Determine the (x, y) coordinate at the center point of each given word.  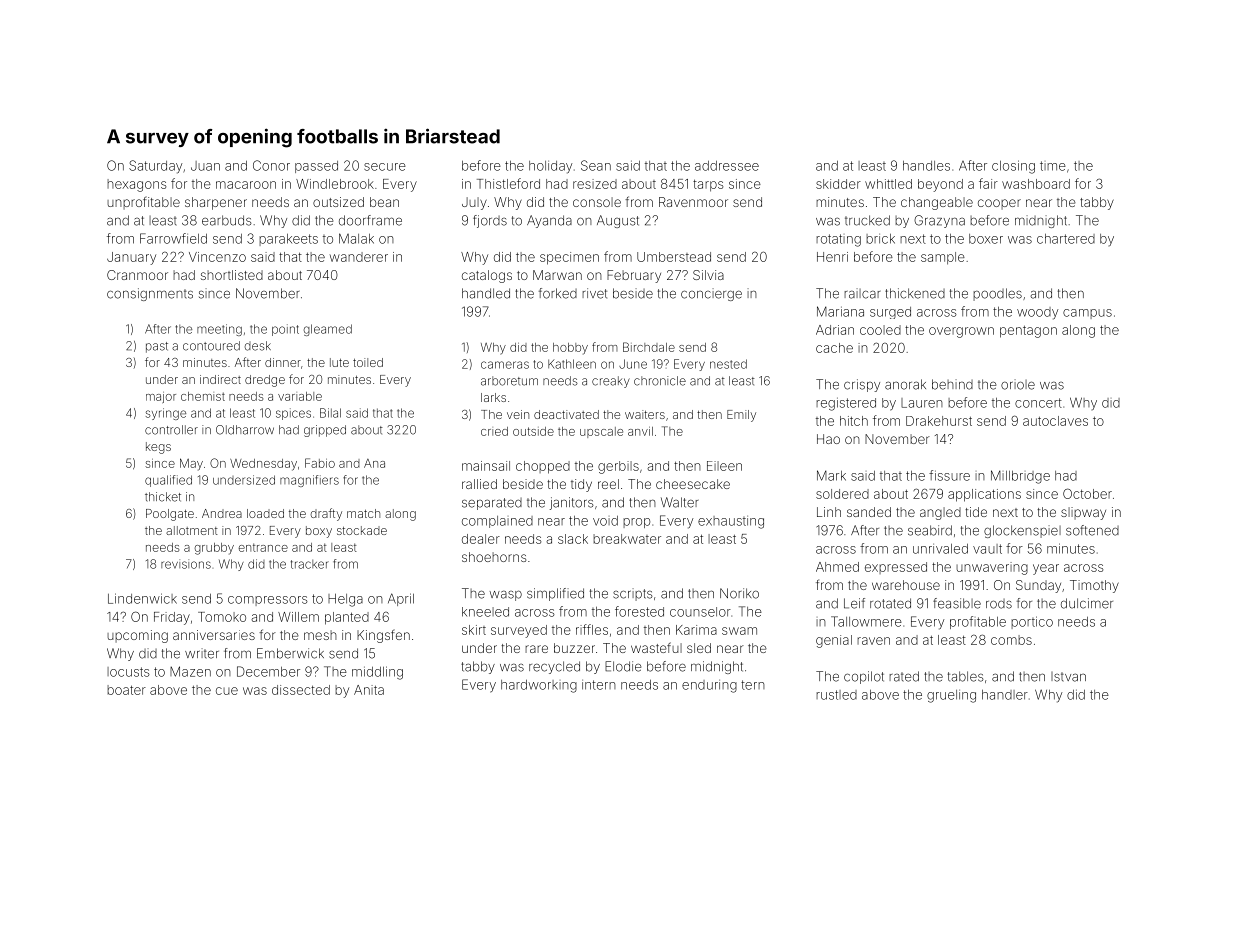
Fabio (320, 463)
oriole (1018, 384)
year (1046, 569)
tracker (310, 564)
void (605, 521)
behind (952, 384)
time (1053, 166)
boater (126, 690)
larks (493, 397)
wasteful (656, 647)
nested (728, 364)
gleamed (328, 330)
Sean (596, 165)
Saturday (155, 167)
